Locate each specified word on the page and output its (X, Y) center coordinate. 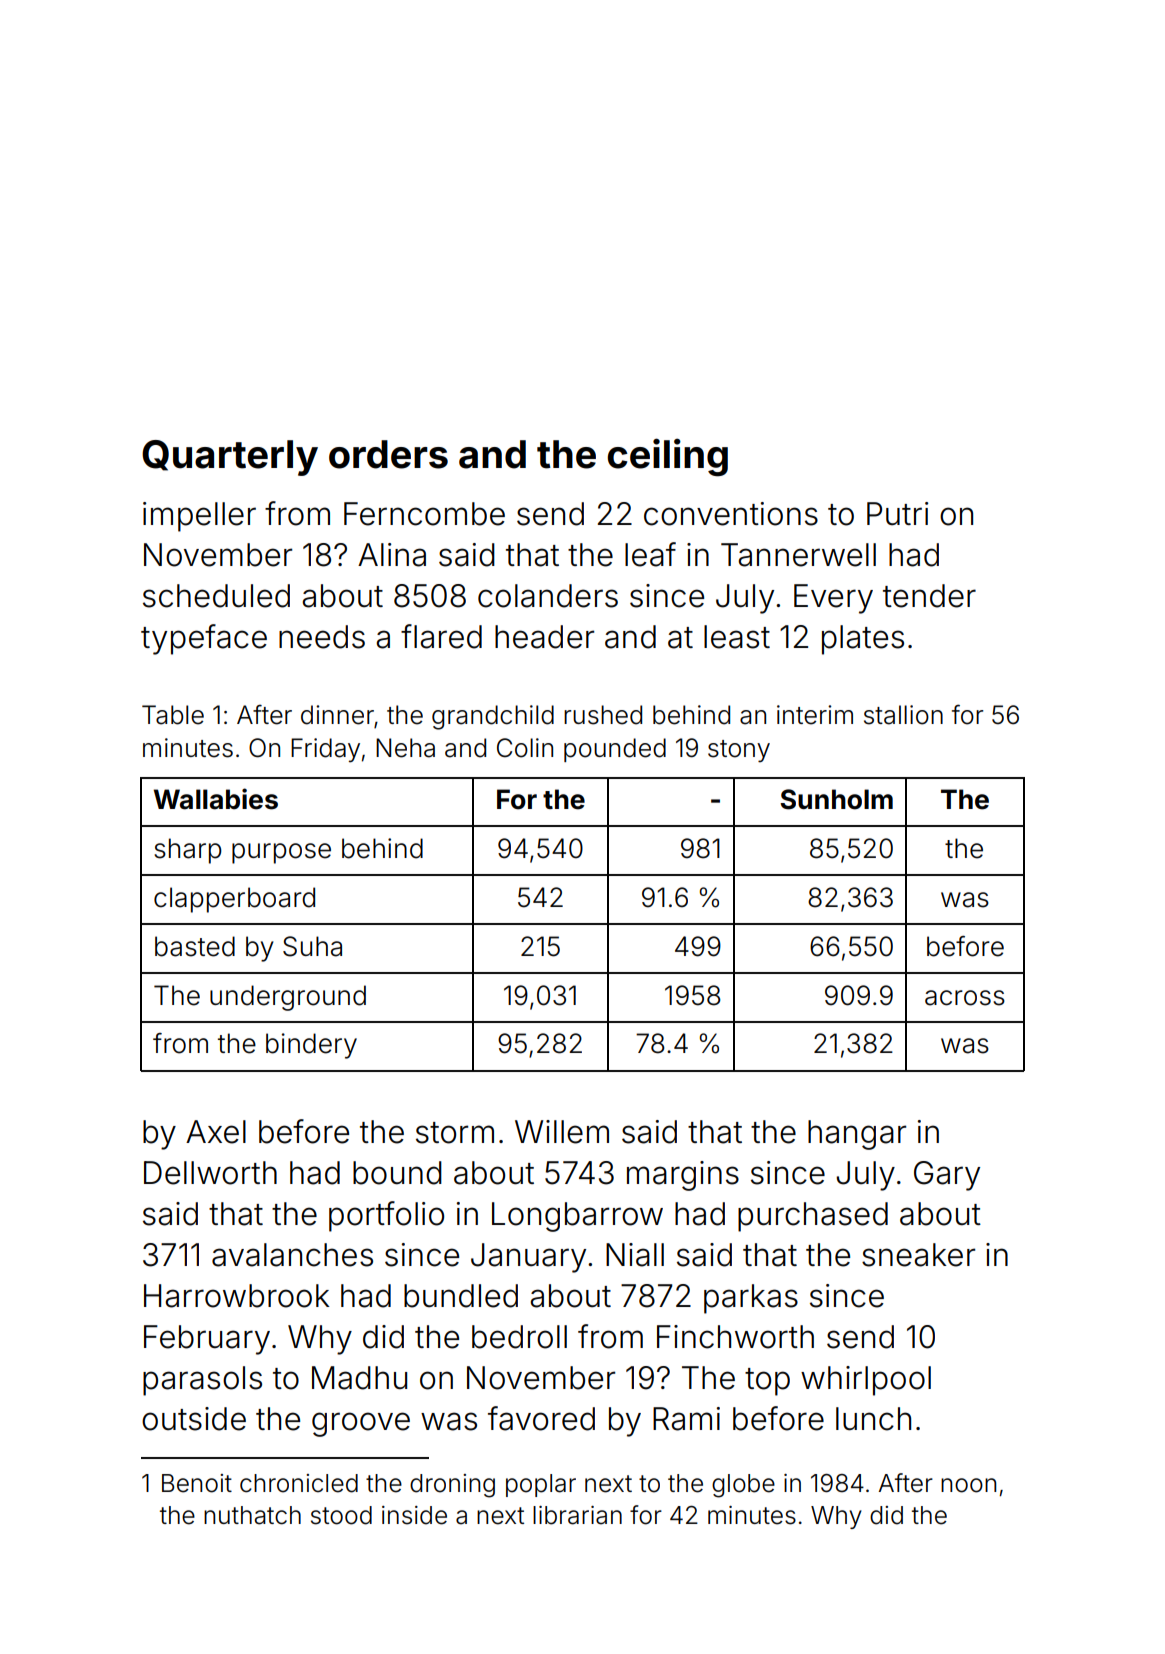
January (528, 1258)
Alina (392, 555)
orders (388, 454)
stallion (903, 715)
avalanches (292, 1255)
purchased (813, 1217)
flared (441, 636)
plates (863, 640)
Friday (325, 750)
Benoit (197, 1483)
